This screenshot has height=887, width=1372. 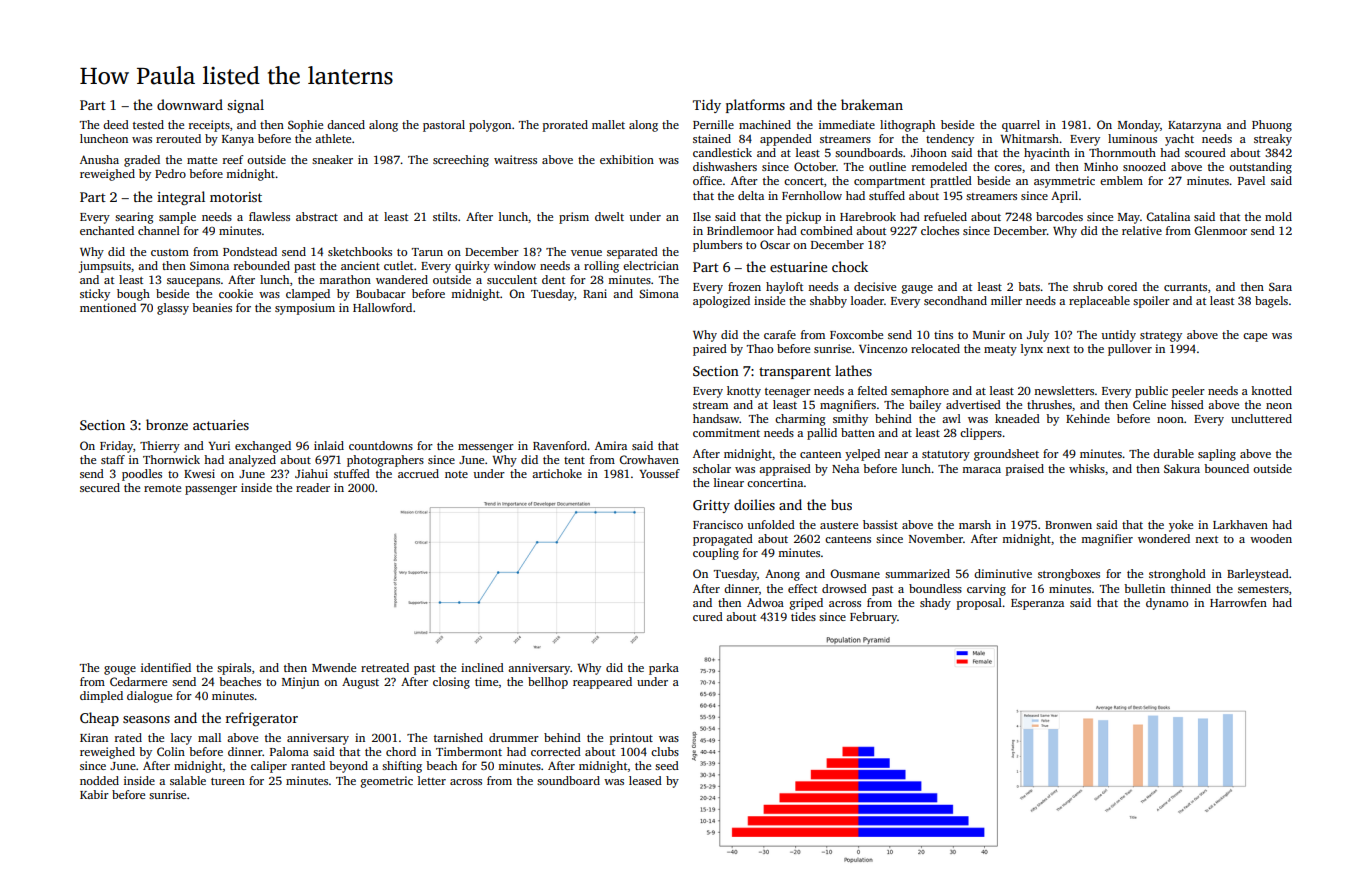 I want to click on Adwoa, so click(x=765, y=602).
